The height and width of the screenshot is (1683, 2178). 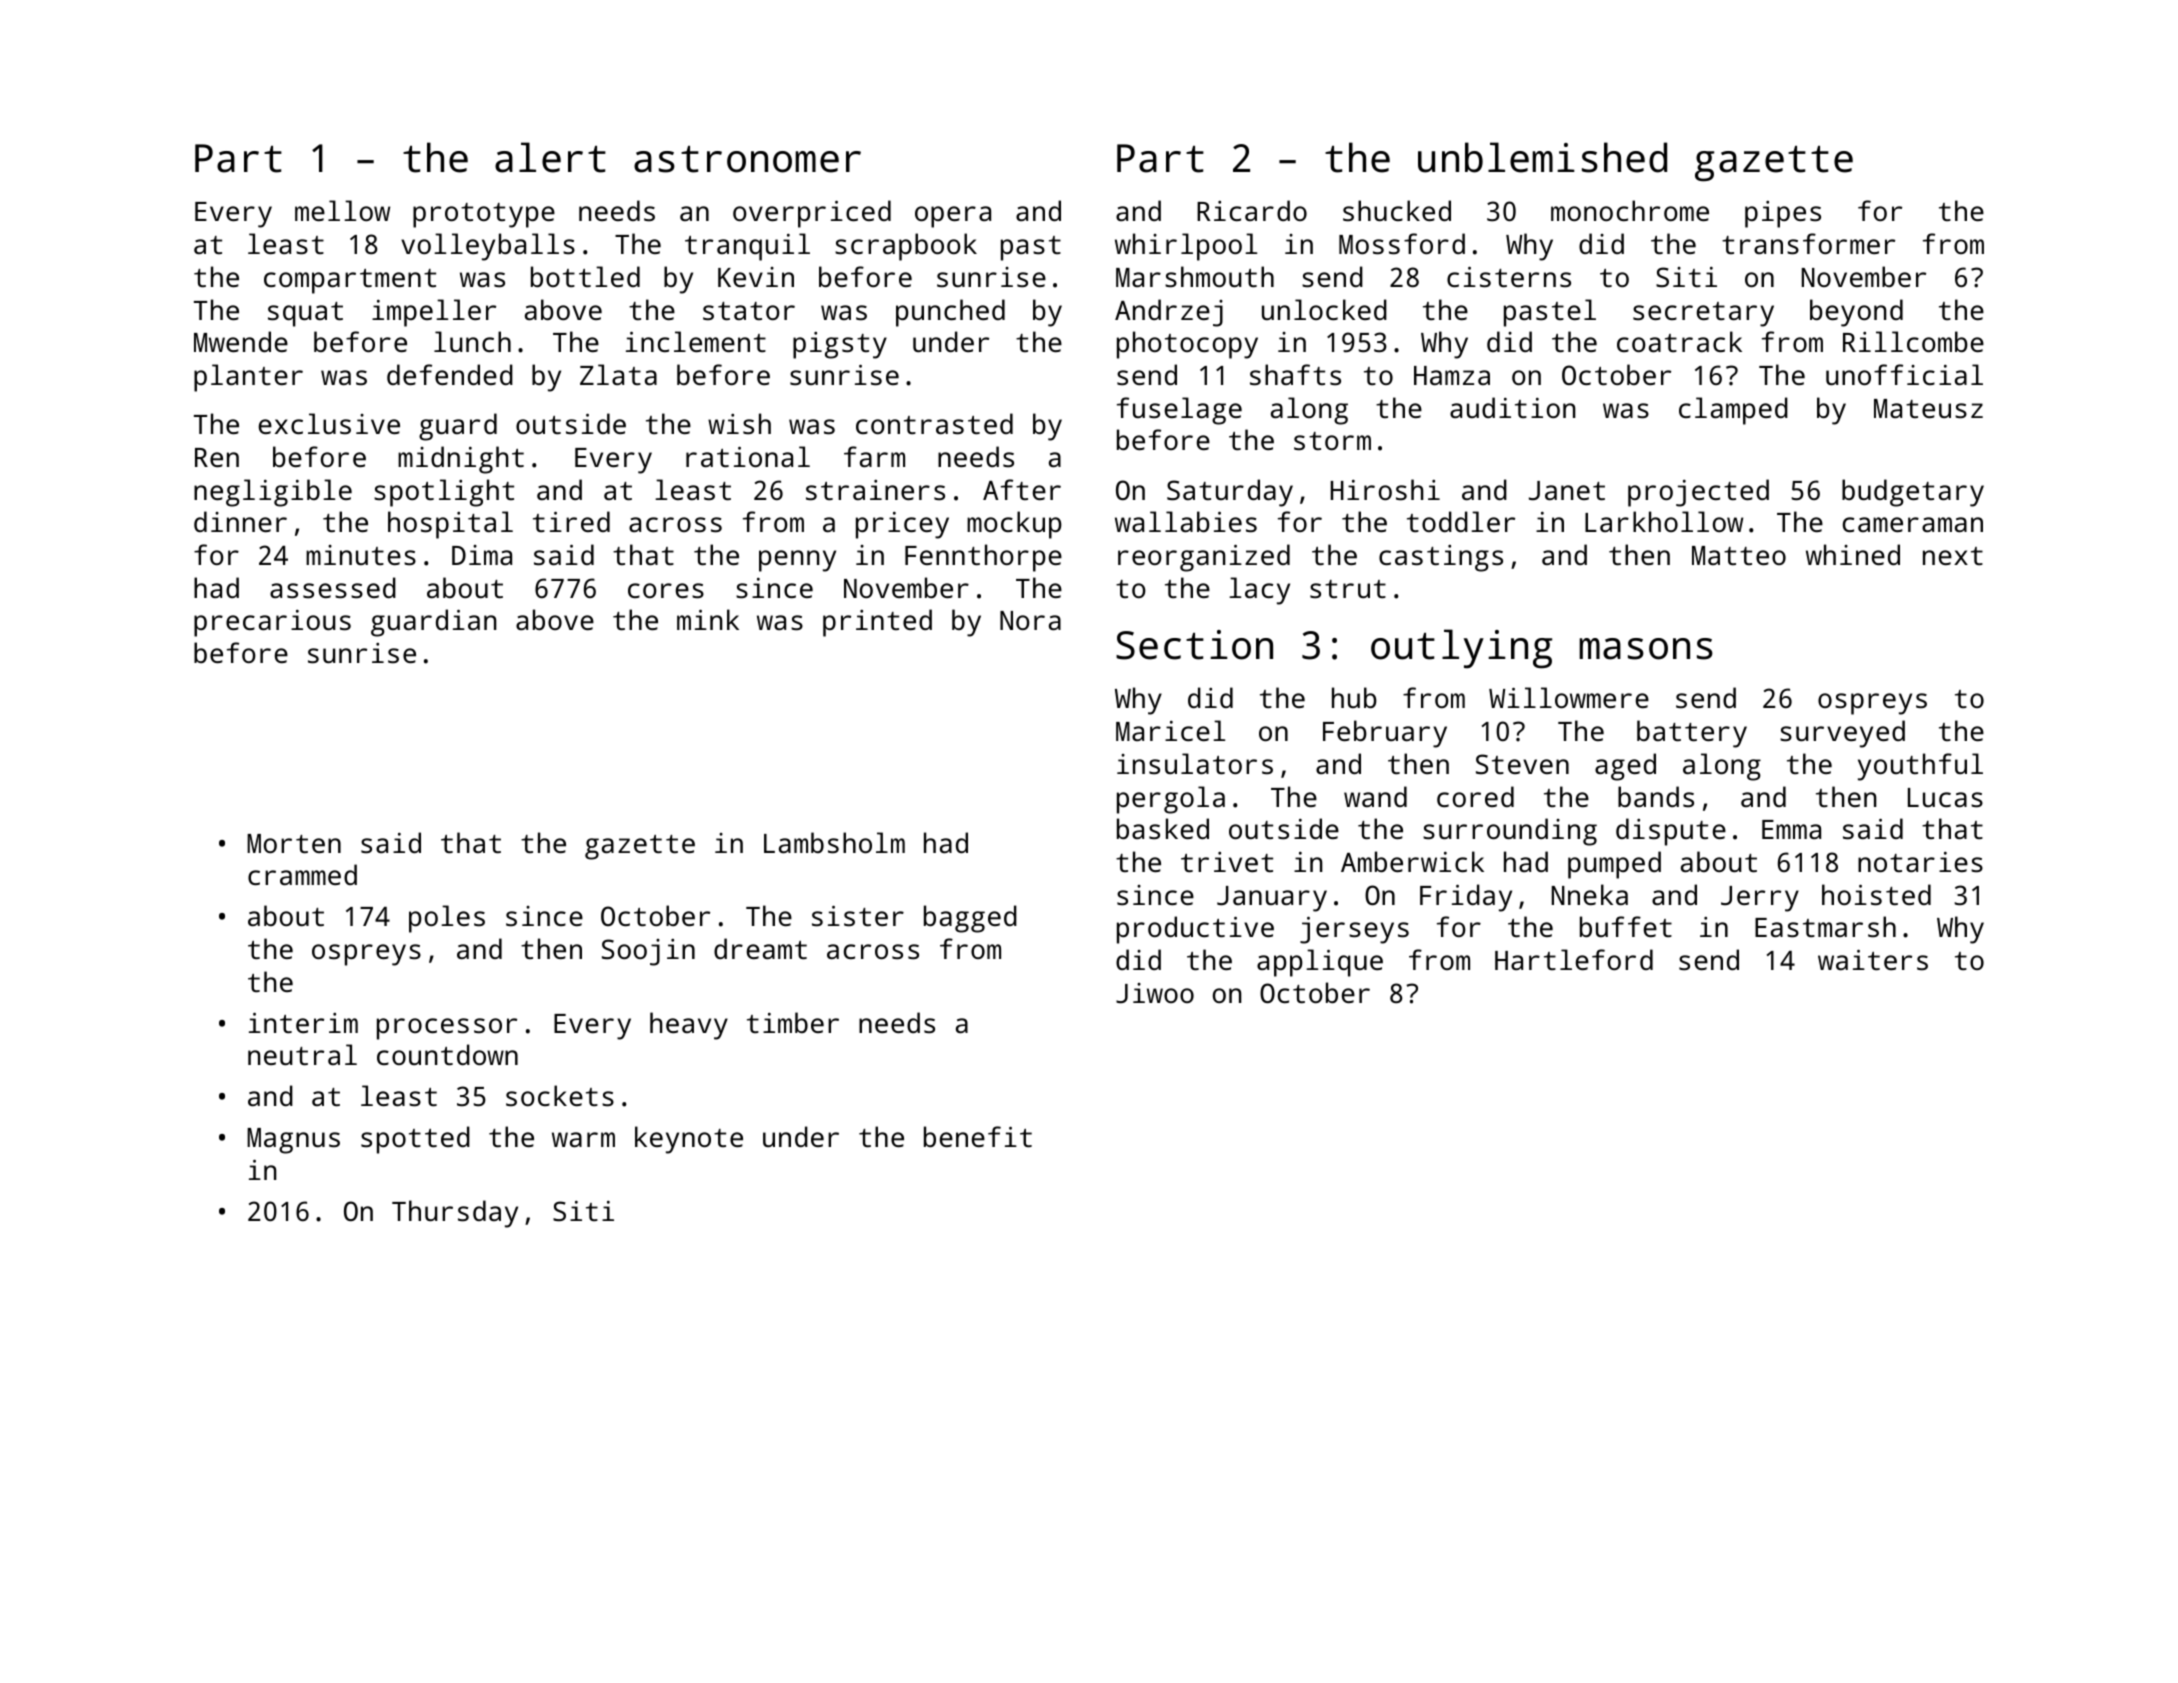 I want to click on Thursday, so click(x=455, y=1214).
